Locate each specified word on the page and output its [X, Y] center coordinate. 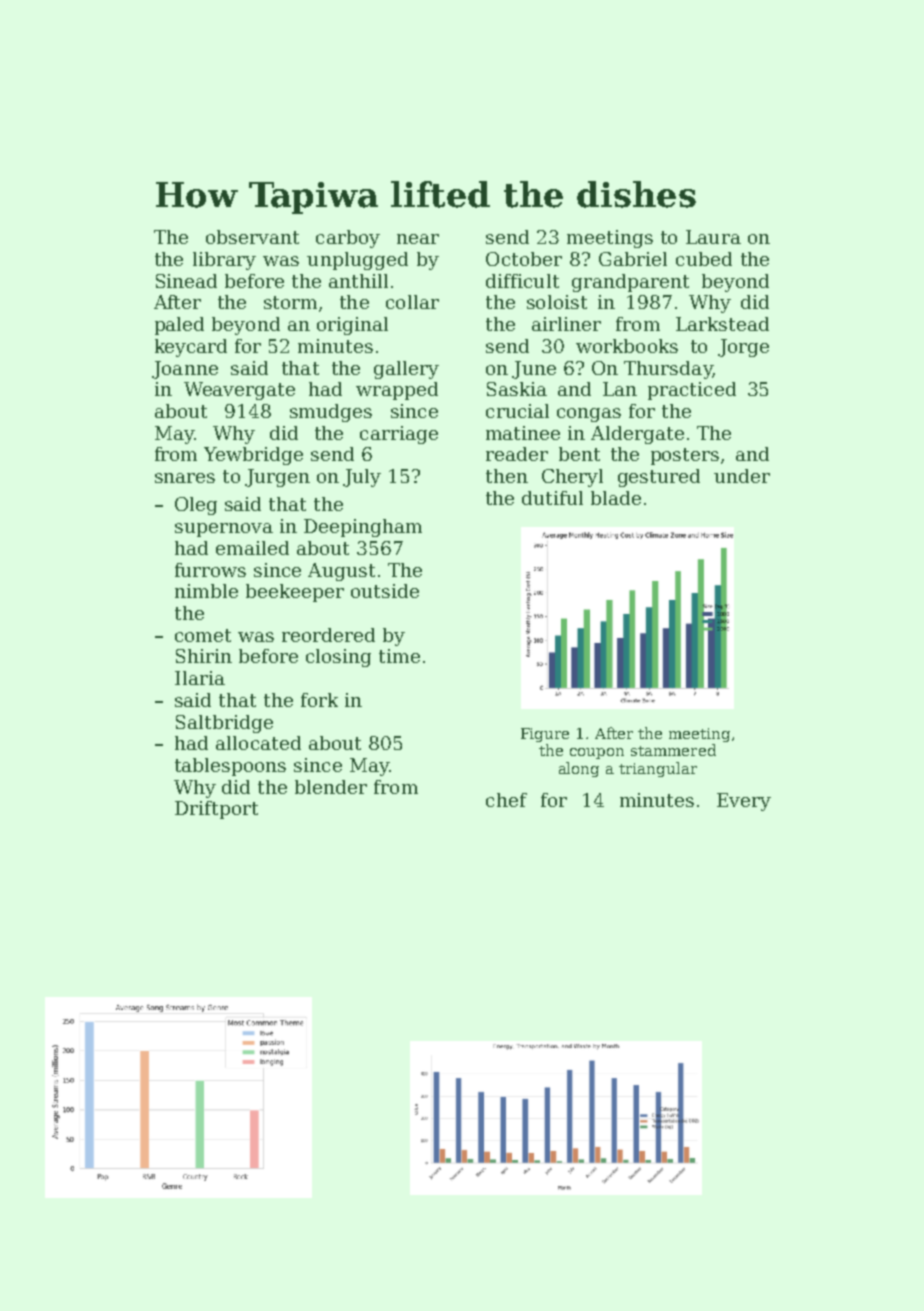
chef [506, 800]
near [418, 239]
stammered [673, 750]
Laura [713, 237]
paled [179, 326]
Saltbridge [224, 724]
